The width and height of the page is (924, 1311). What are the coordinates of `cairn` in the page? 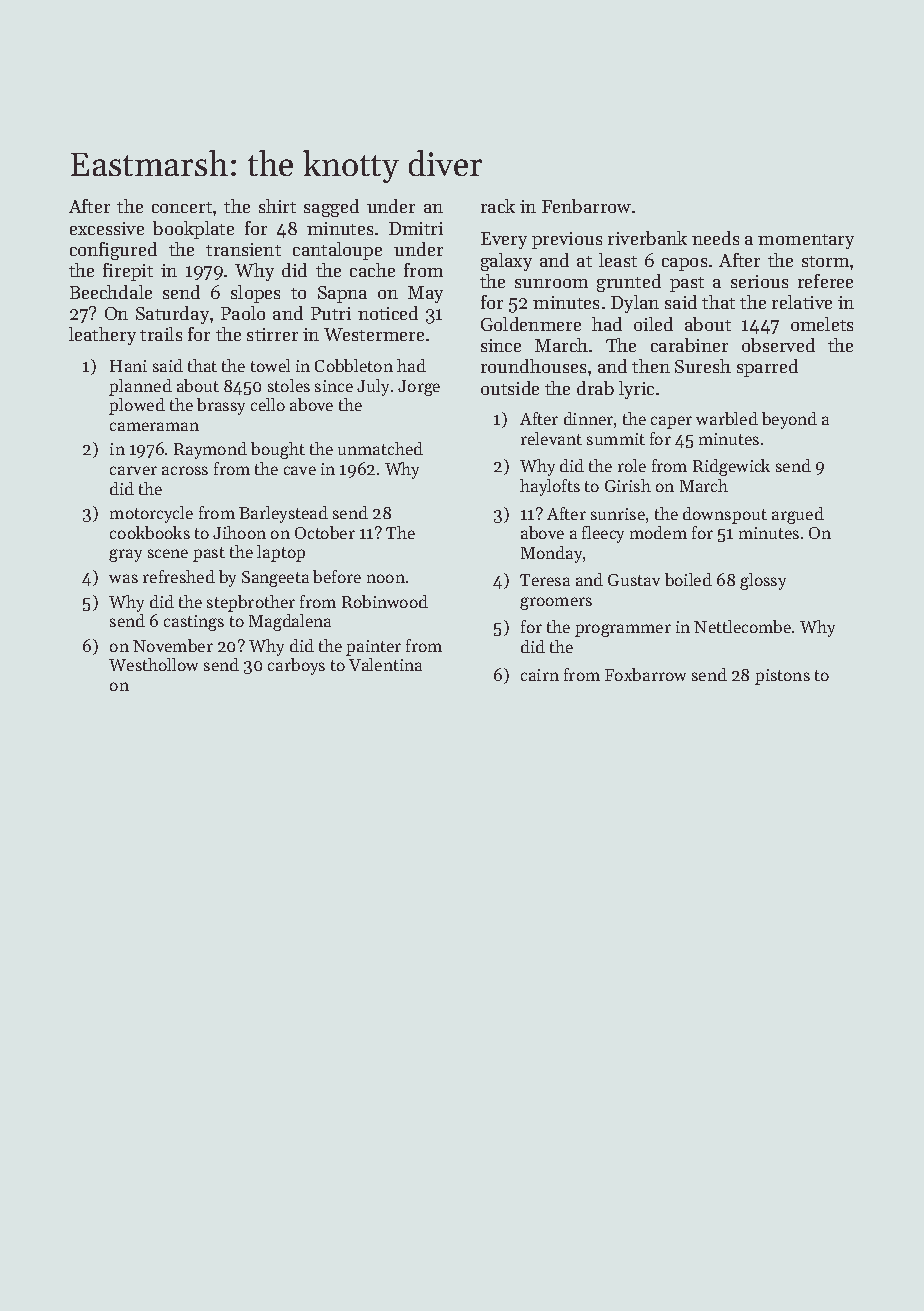 It's located at (540, 675).
